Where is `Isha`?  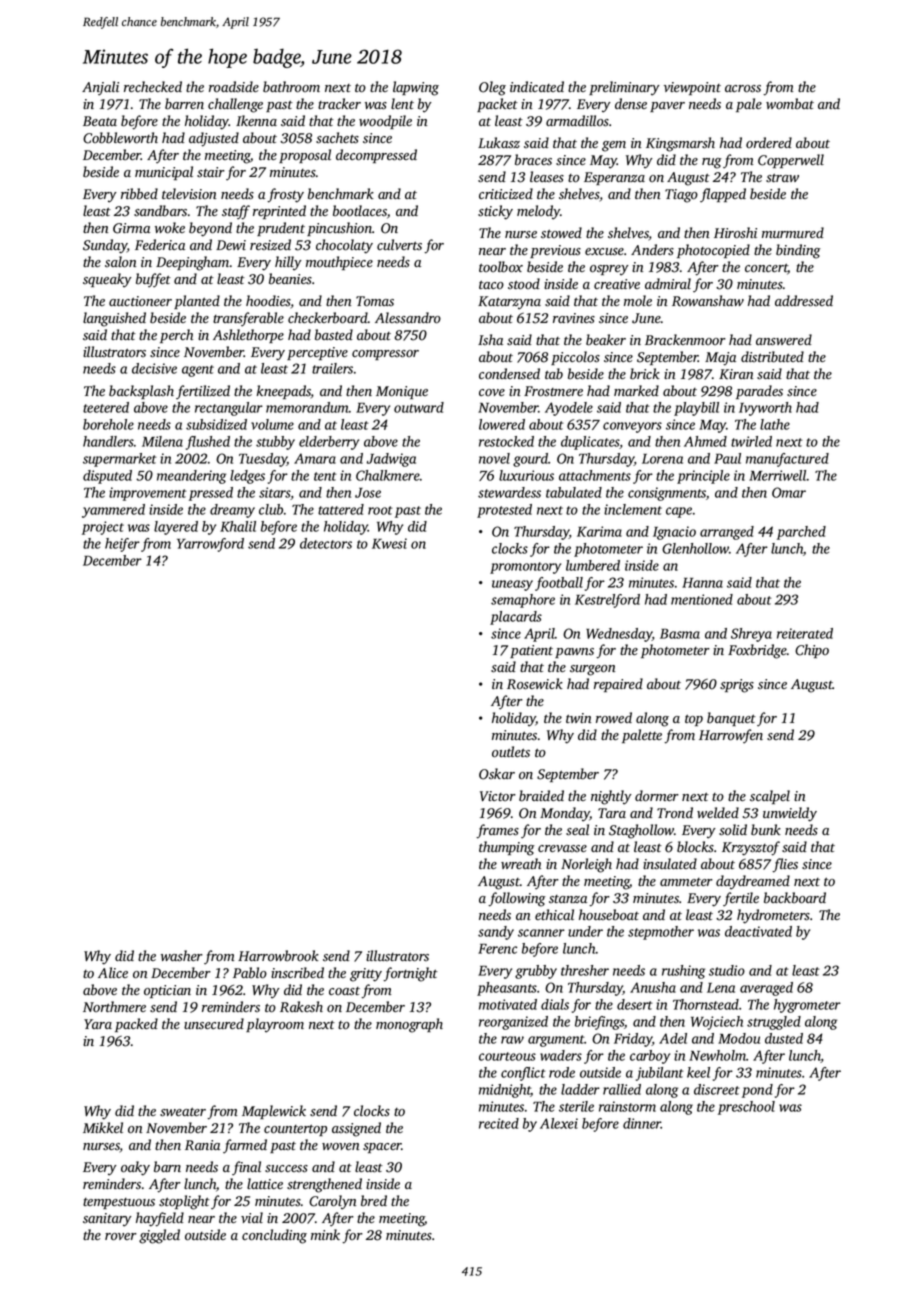 Isha is located at coordinates (490, 339).
